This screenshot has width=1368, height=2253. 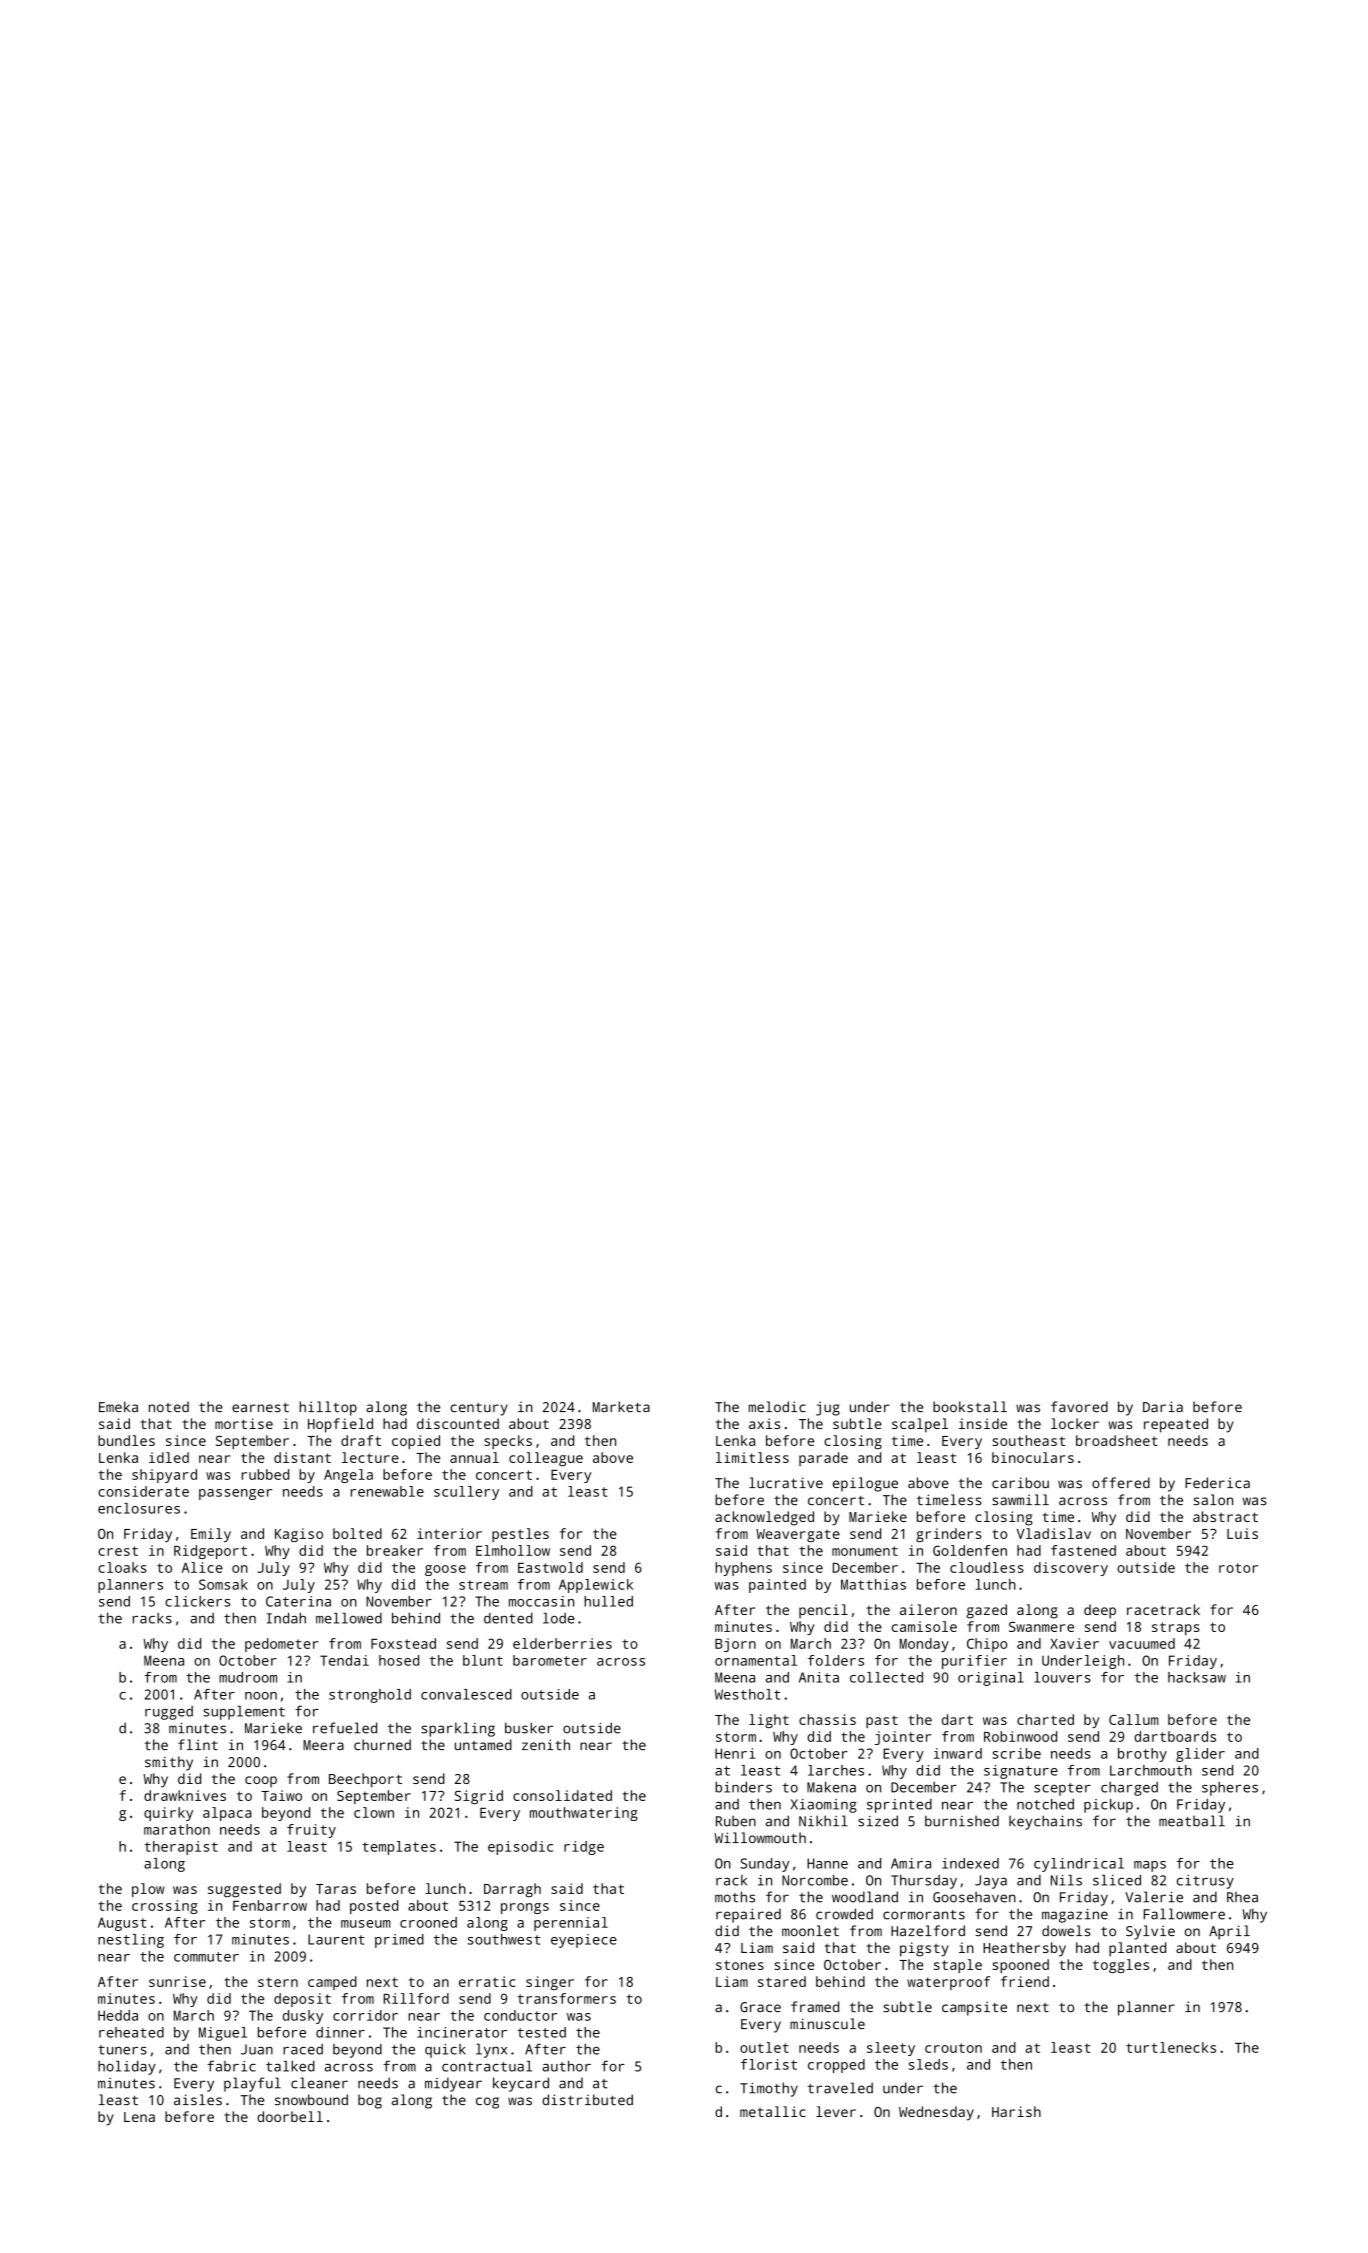 What do you see at coordinates (520, 1535) in the screenshot?
I see `pestles` at bounding box center [520, 1535].
